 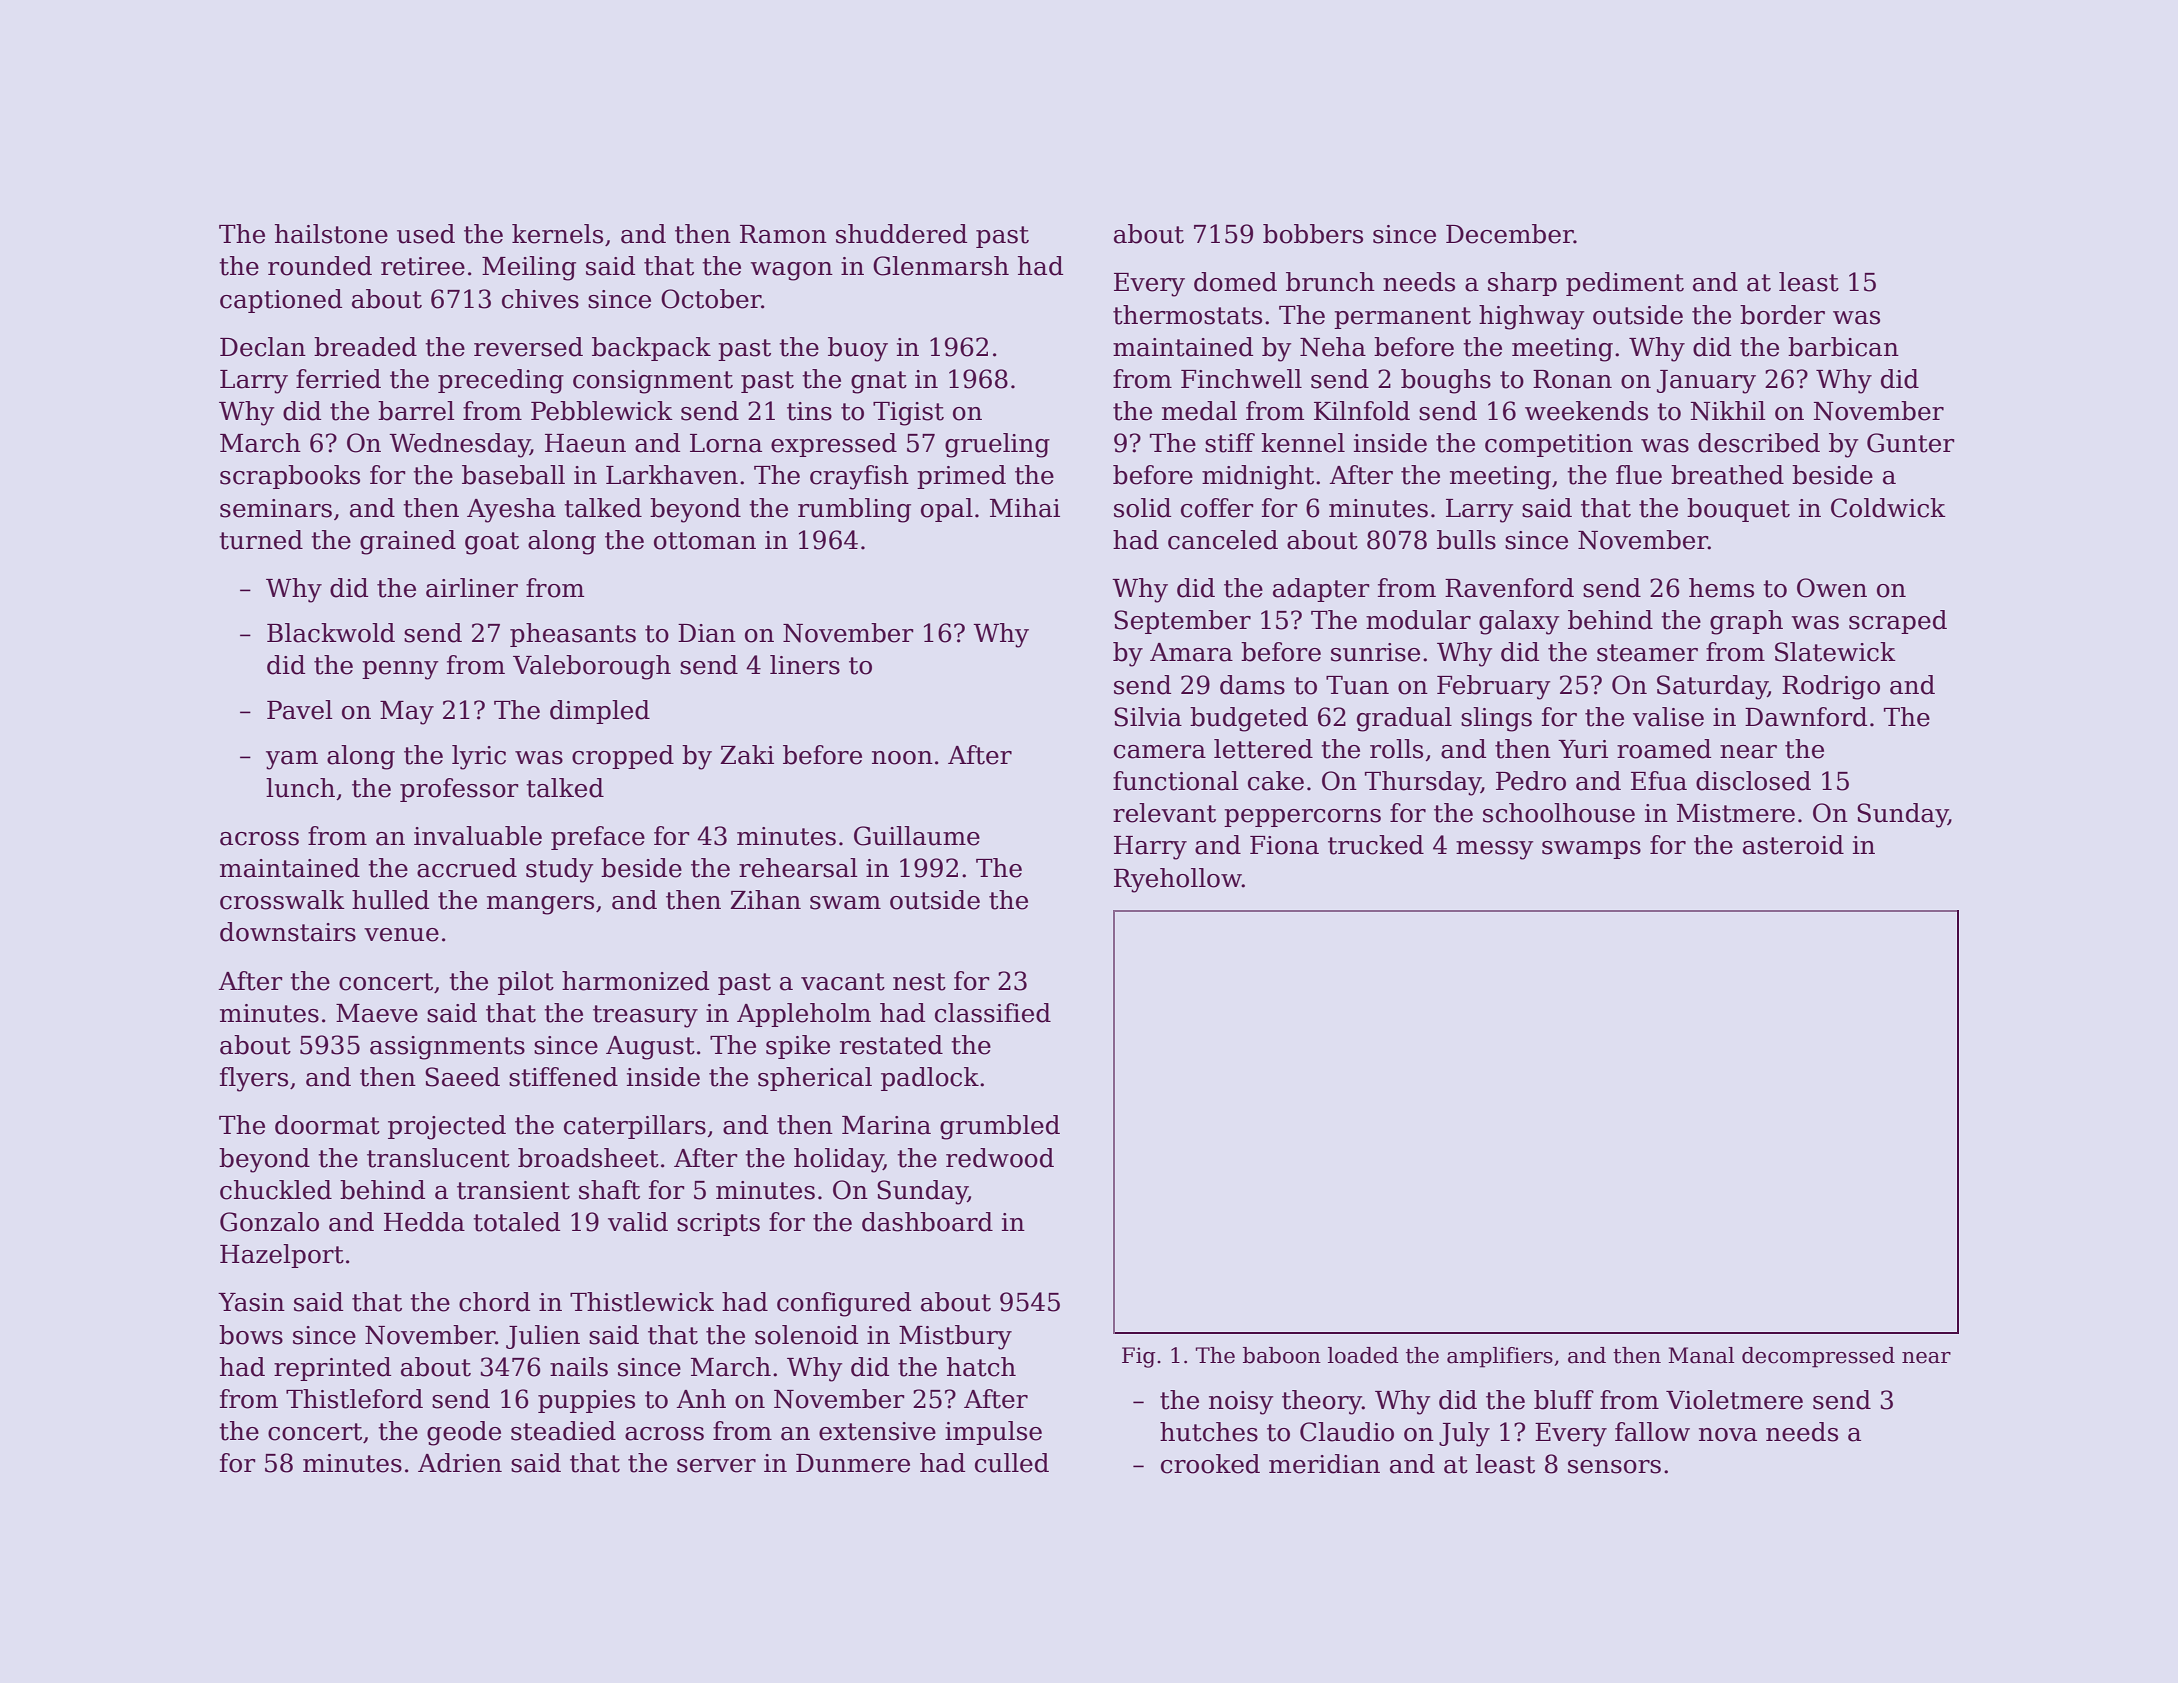 What do you see at coordinates (1494, 850) in the screenshot?
I see `messy` at bounding box center [1494, 850].
